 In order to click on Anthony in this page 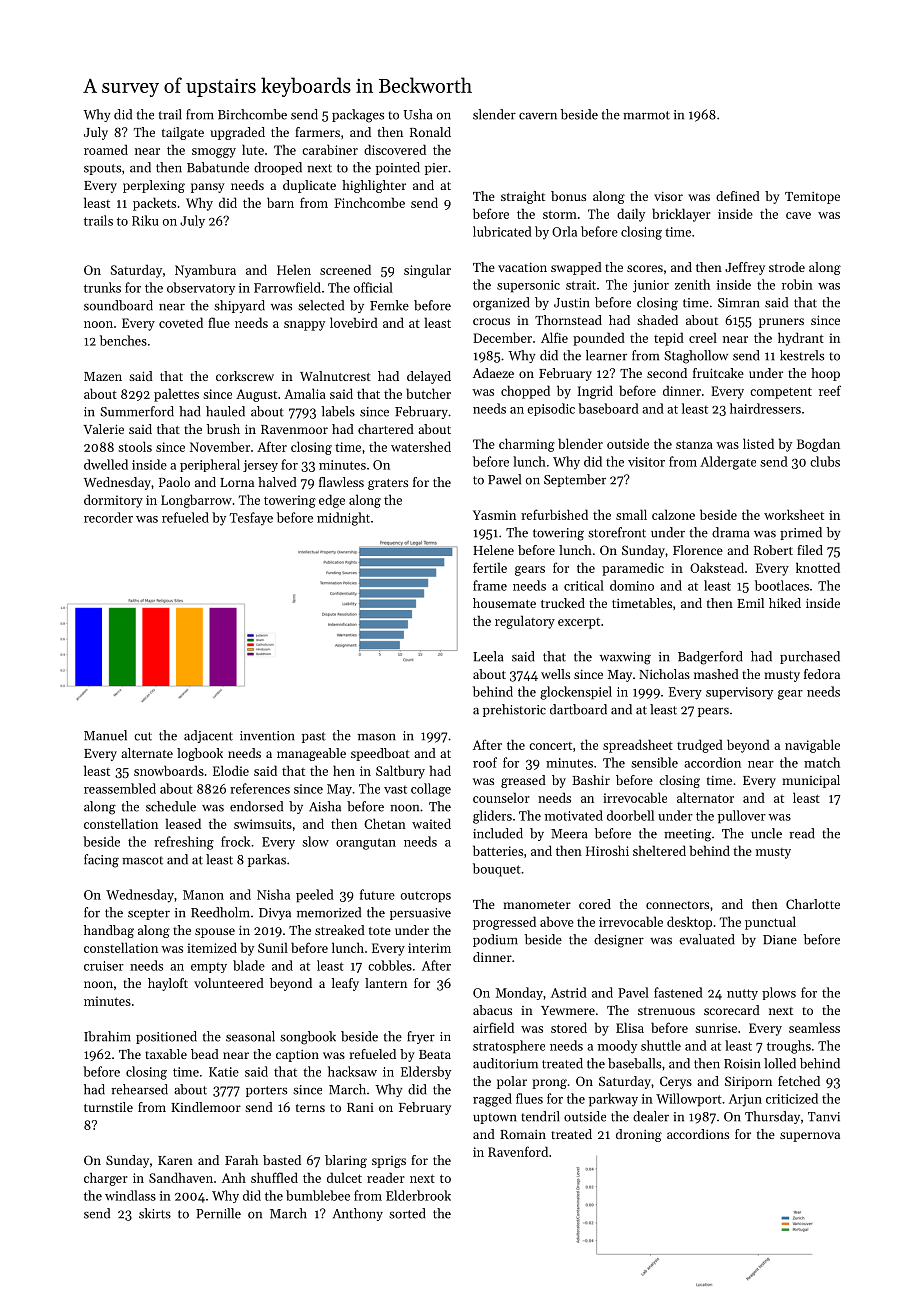, I will do `click(358, 1214)`.
